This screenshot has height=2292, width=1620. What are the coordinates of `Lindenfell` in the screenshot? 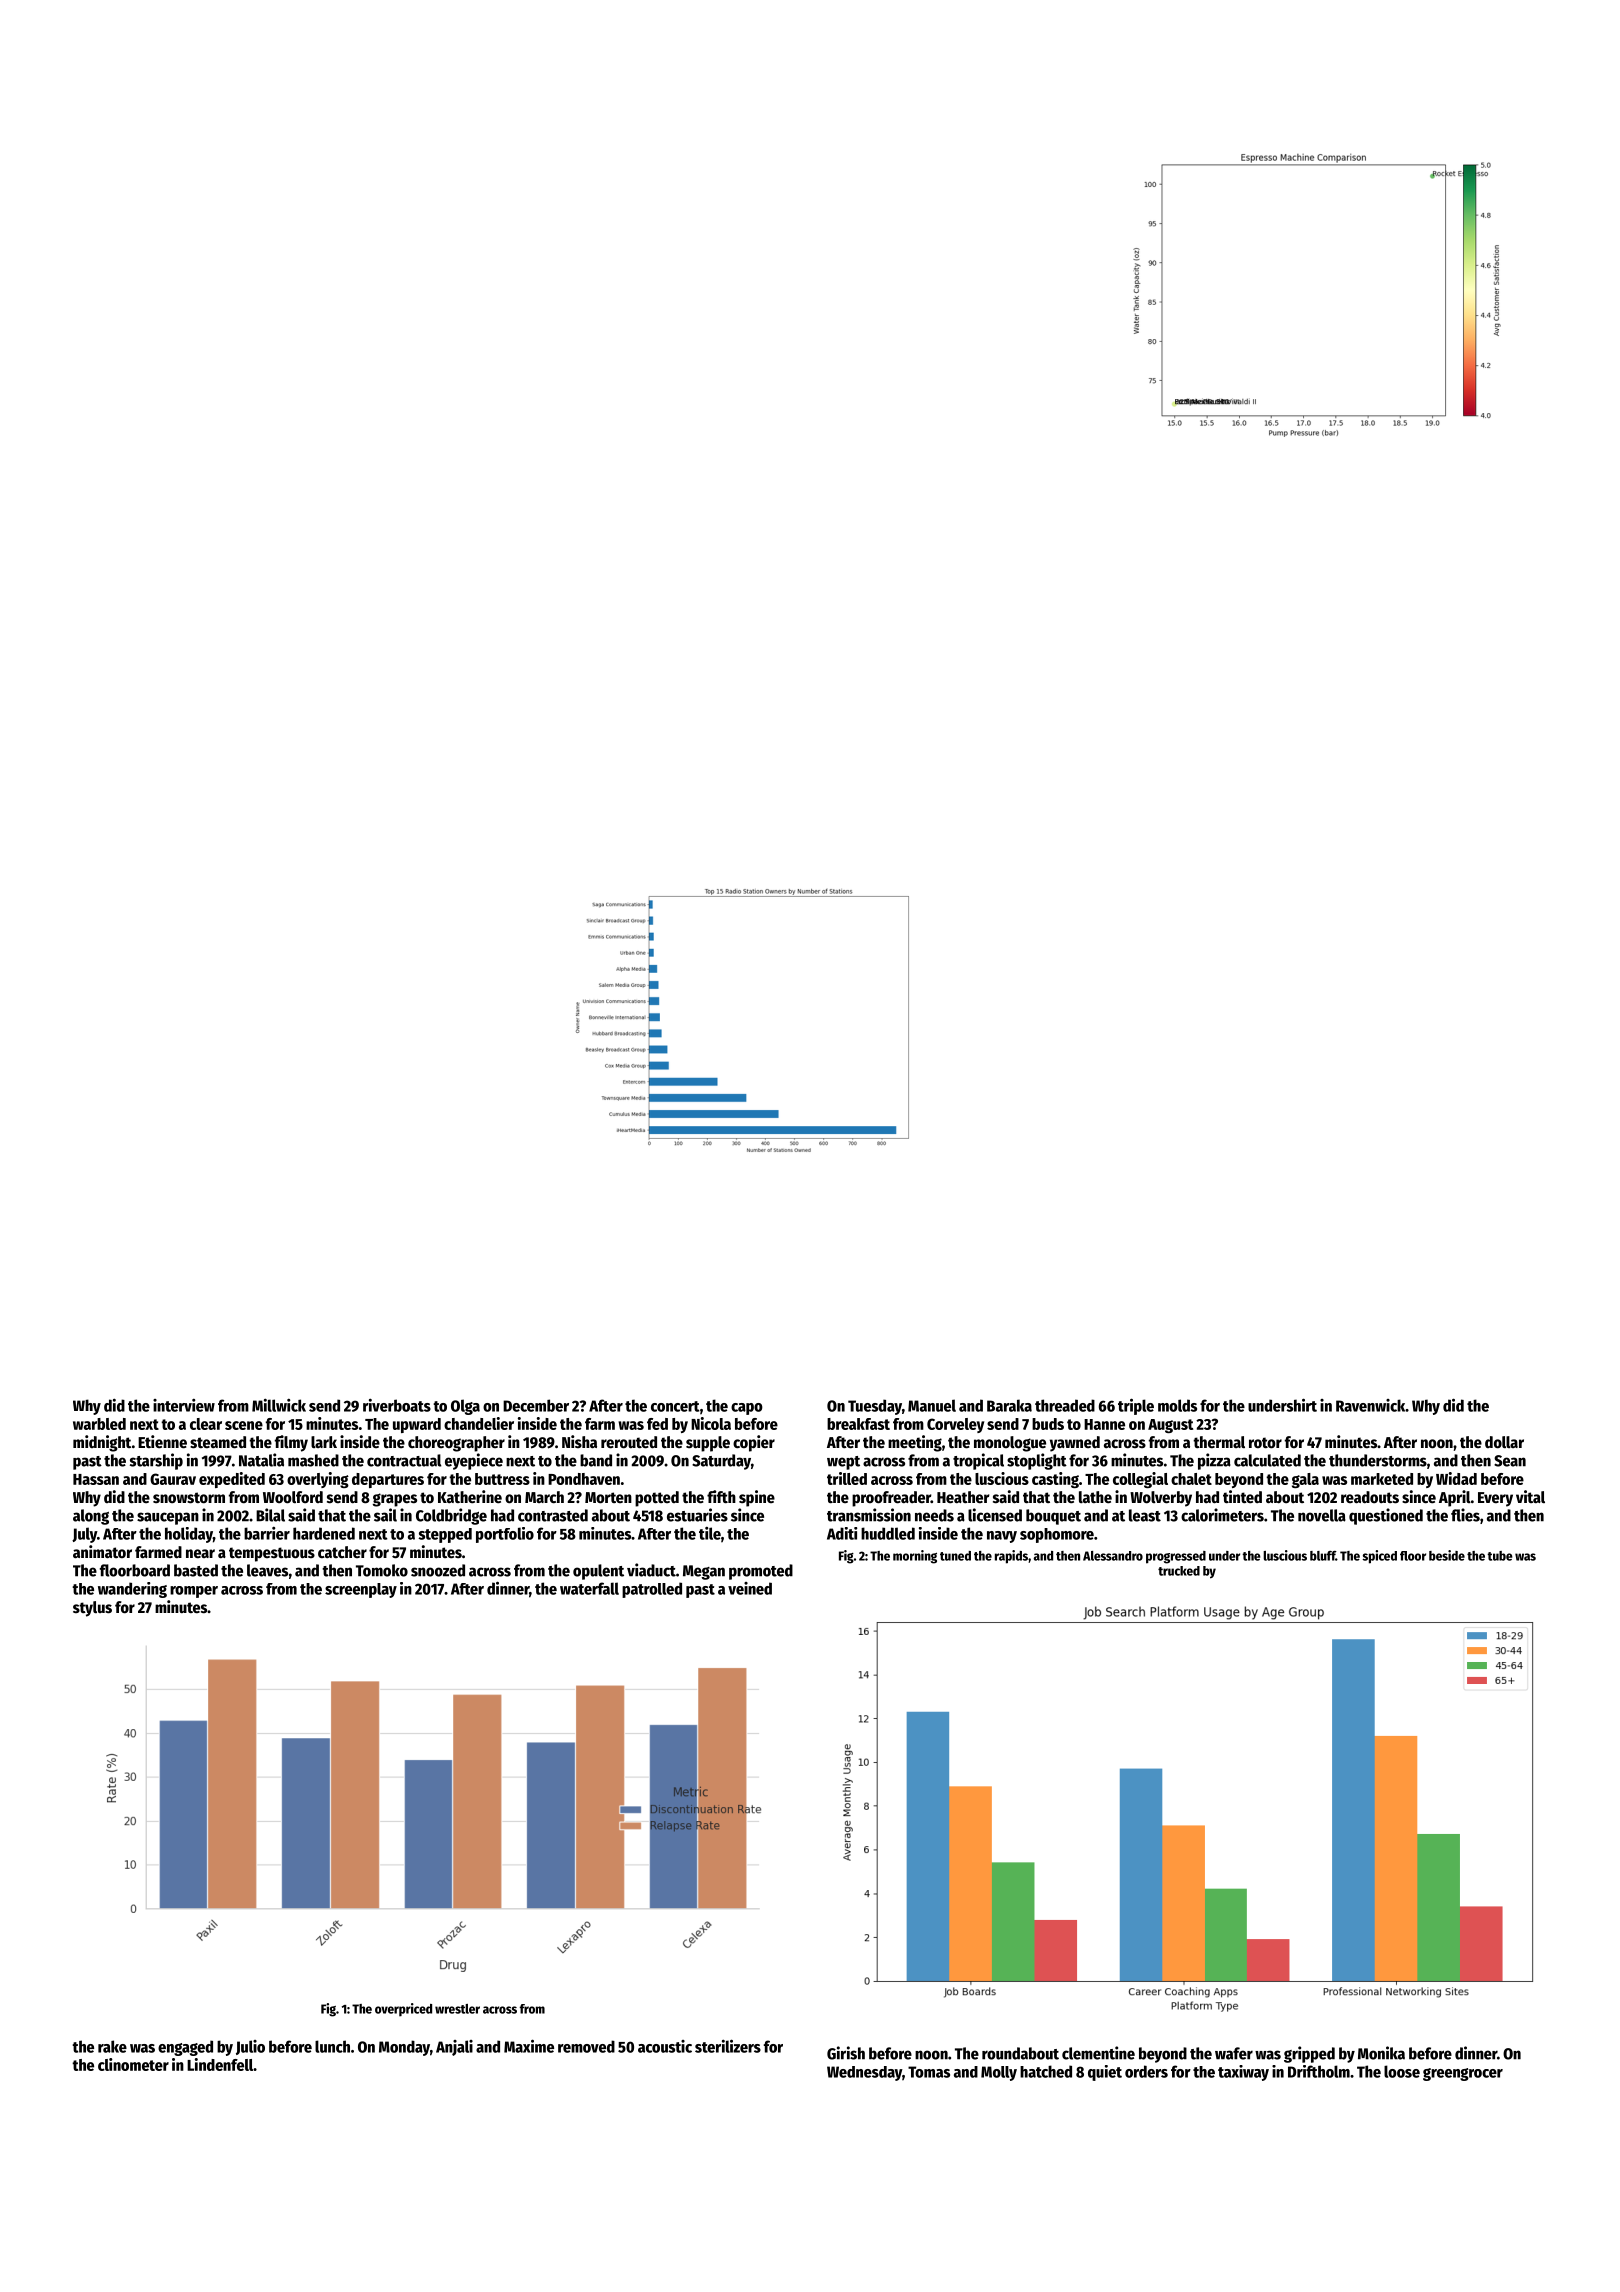 It's located at (220, 2064).
